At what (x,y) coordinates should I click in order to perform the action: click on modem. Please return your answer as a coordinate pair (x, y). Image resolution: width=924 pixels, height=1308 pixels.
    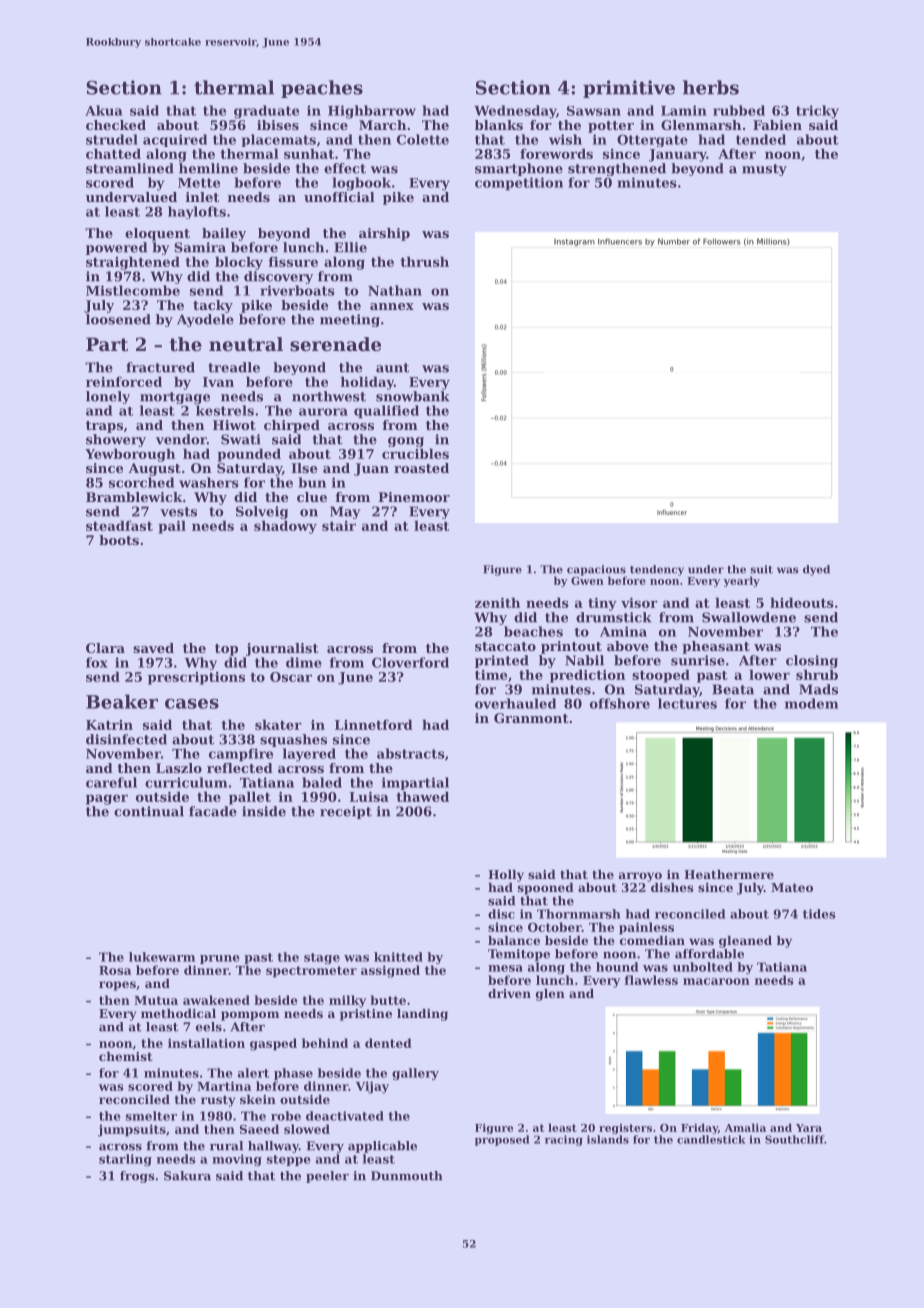
    Looking at the image, I should click on (811, 703).
